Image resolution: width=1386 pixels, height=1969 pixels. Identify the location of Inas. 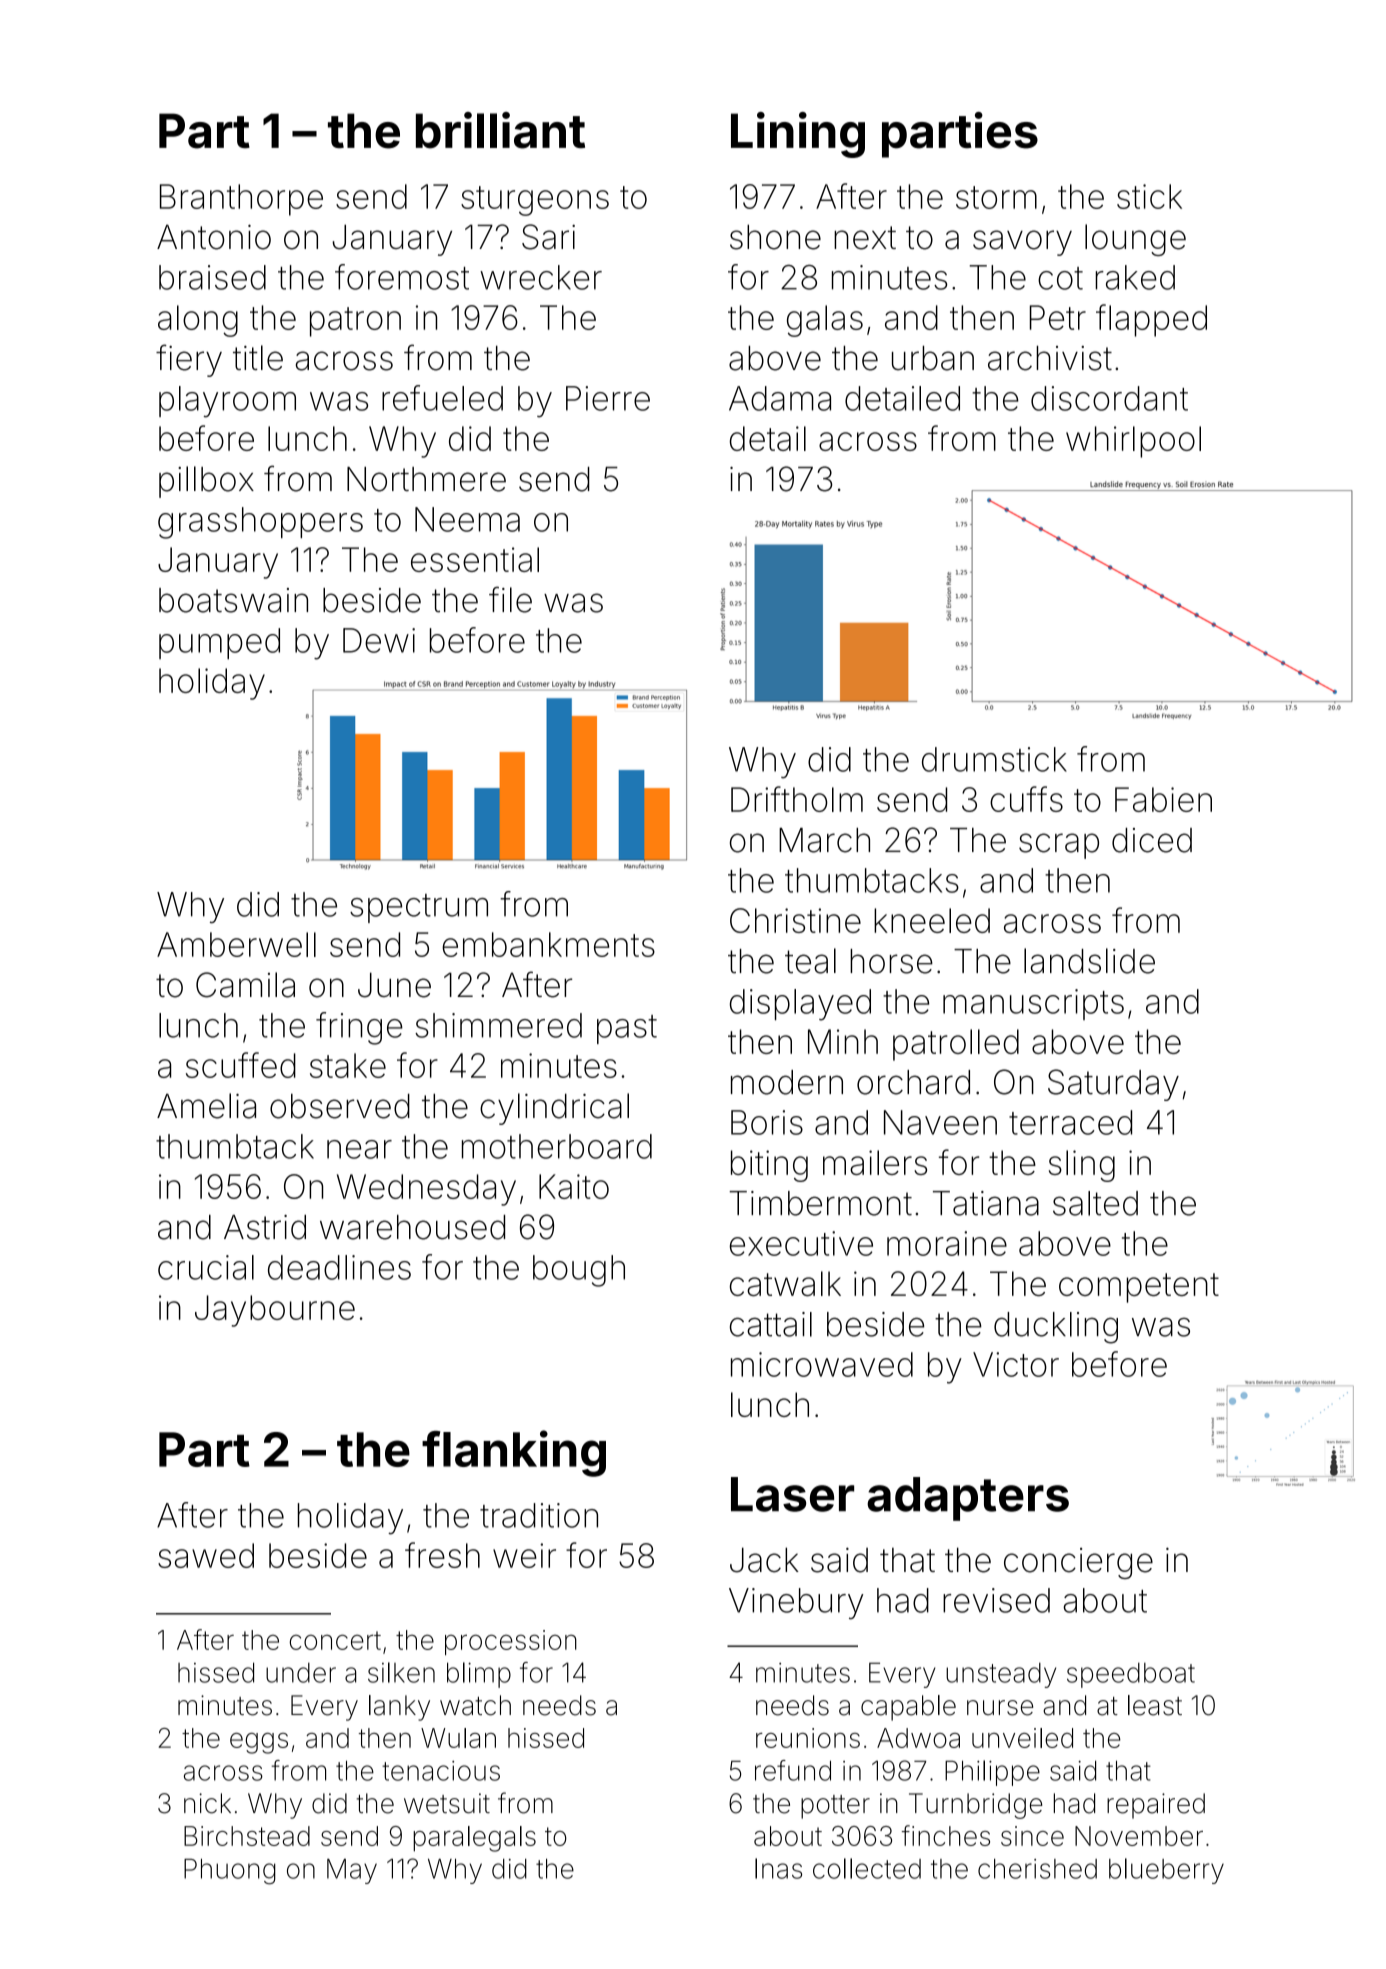
(778, 1868).
